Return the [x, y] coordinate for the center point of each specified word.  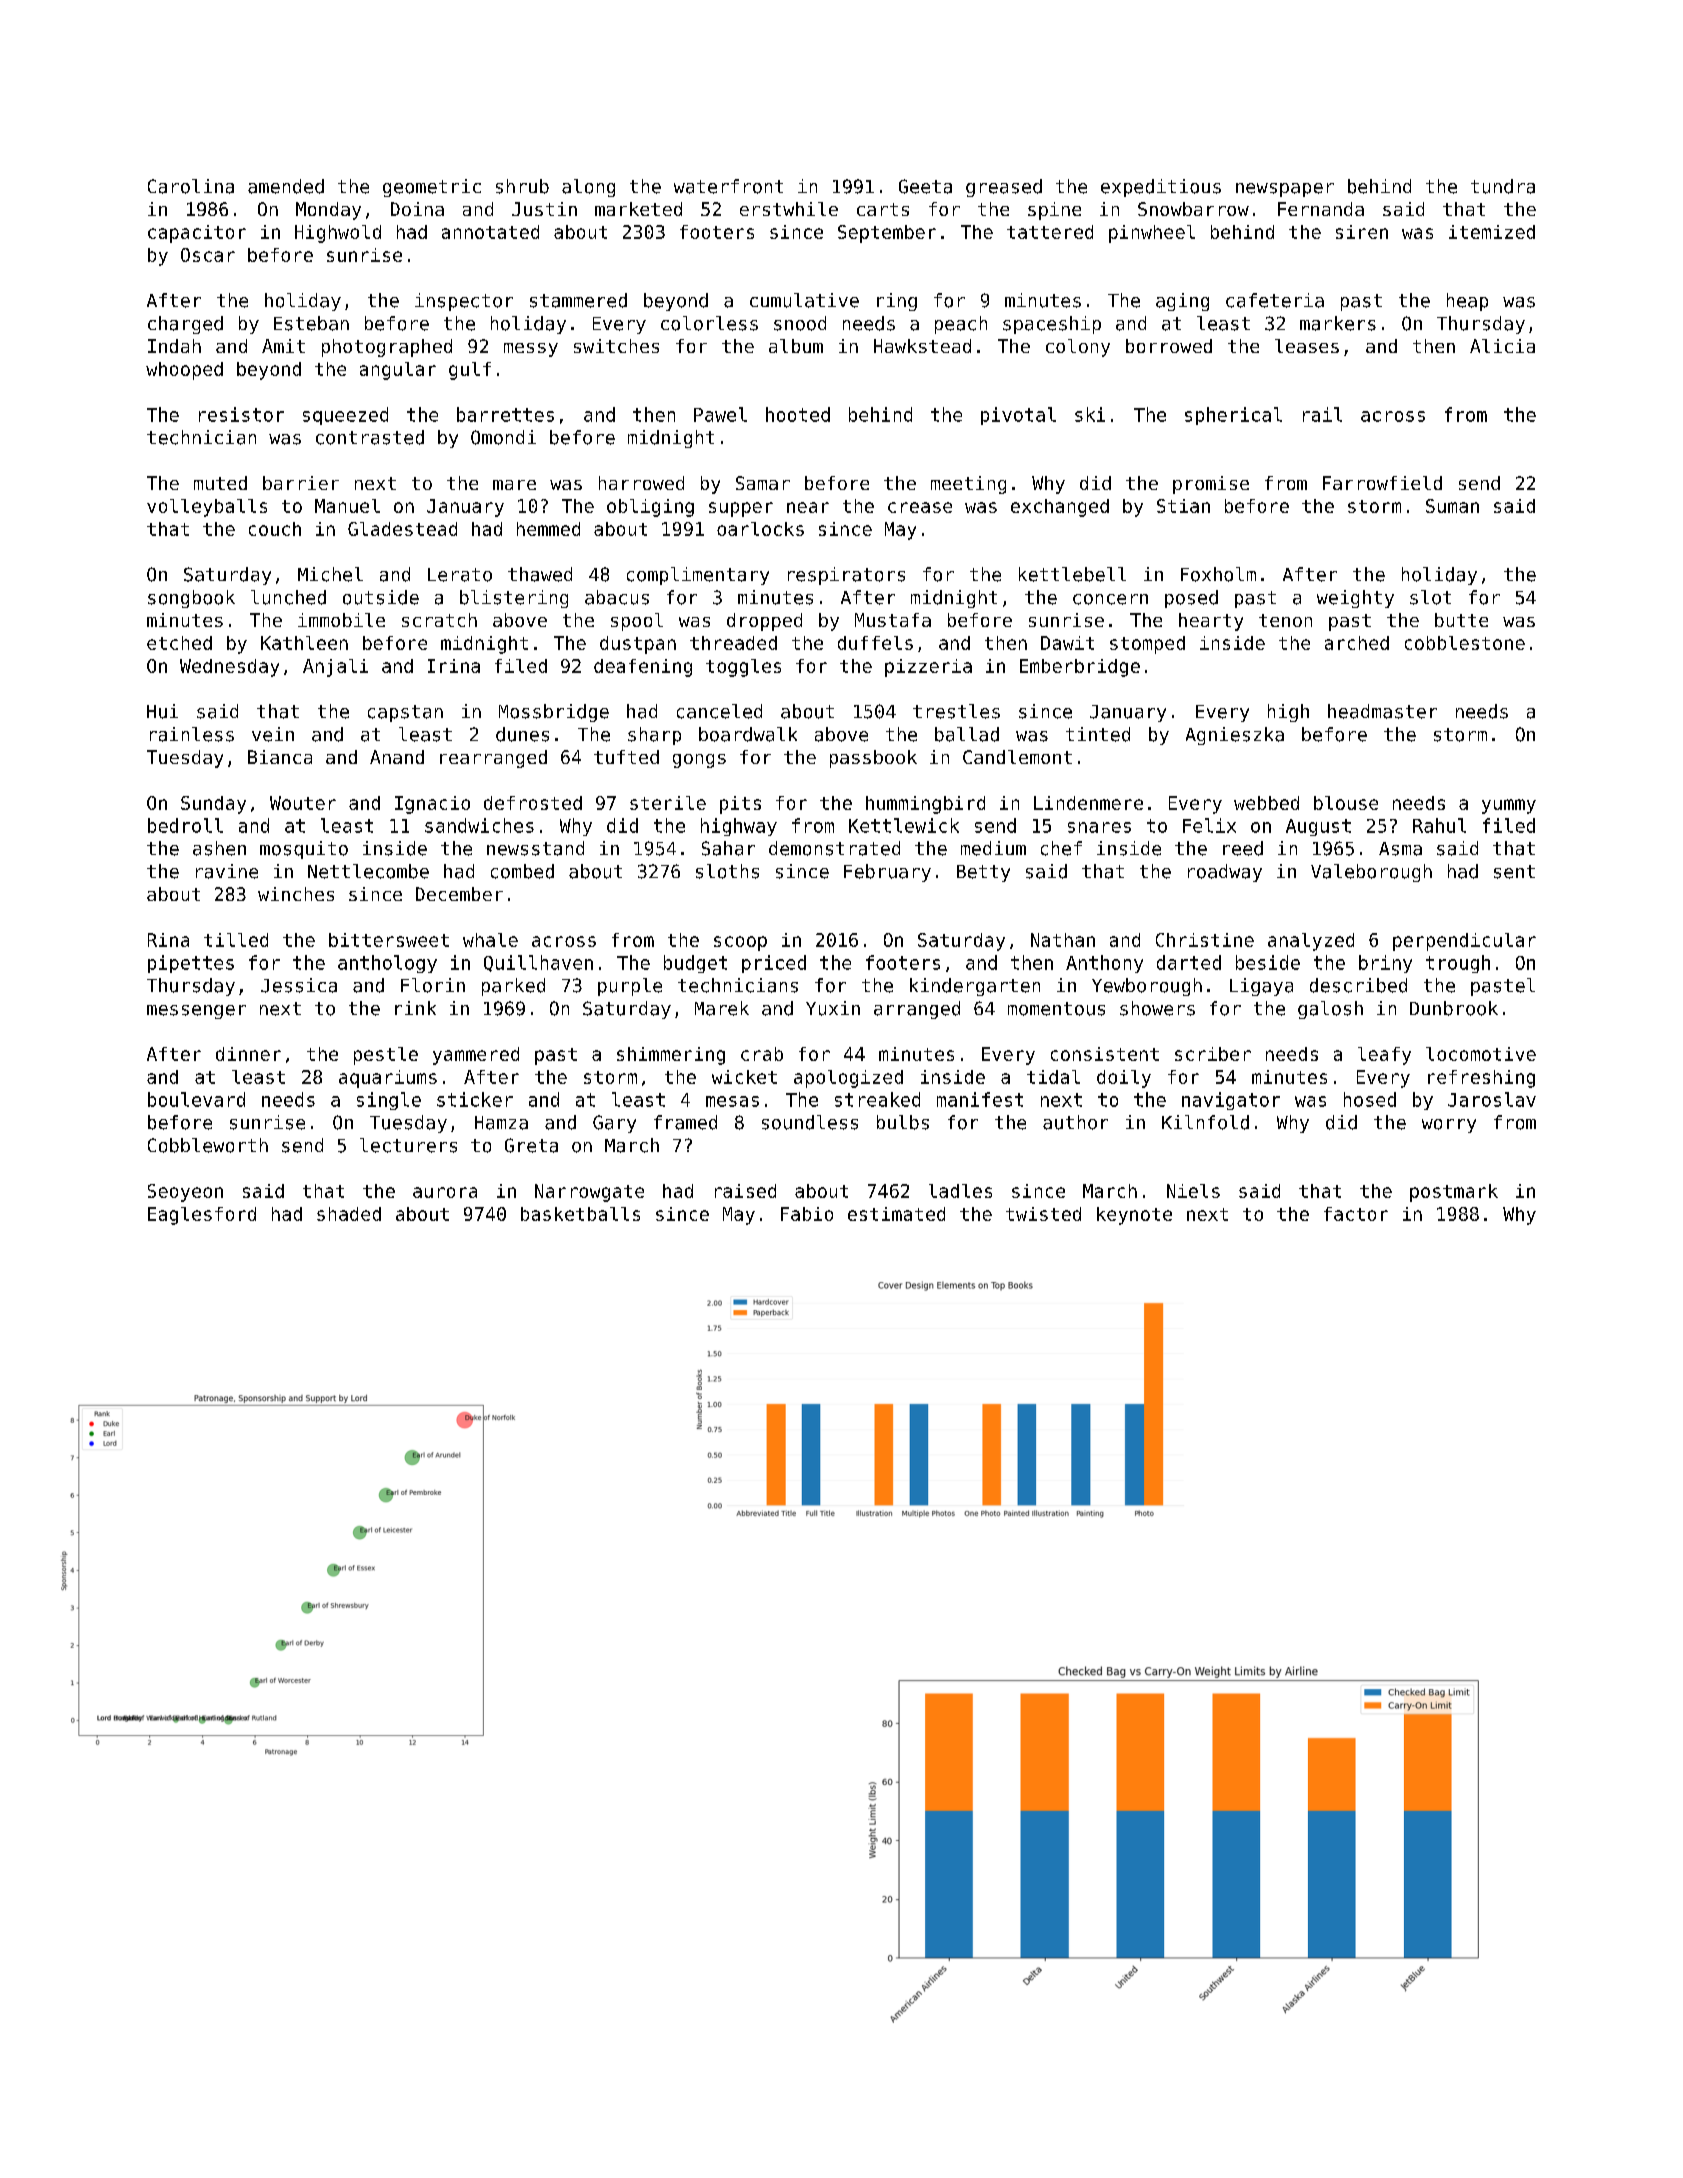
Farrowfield [1382, 483]
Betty [983, 873]
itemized [1492, 232]
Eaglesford [202, 1216]
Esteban [311, 323]
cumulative [804, 300]
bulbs [903, 1122]
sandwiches [479, 825]
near [808, 507]
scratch [439, 620]
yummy [1509, 806]
